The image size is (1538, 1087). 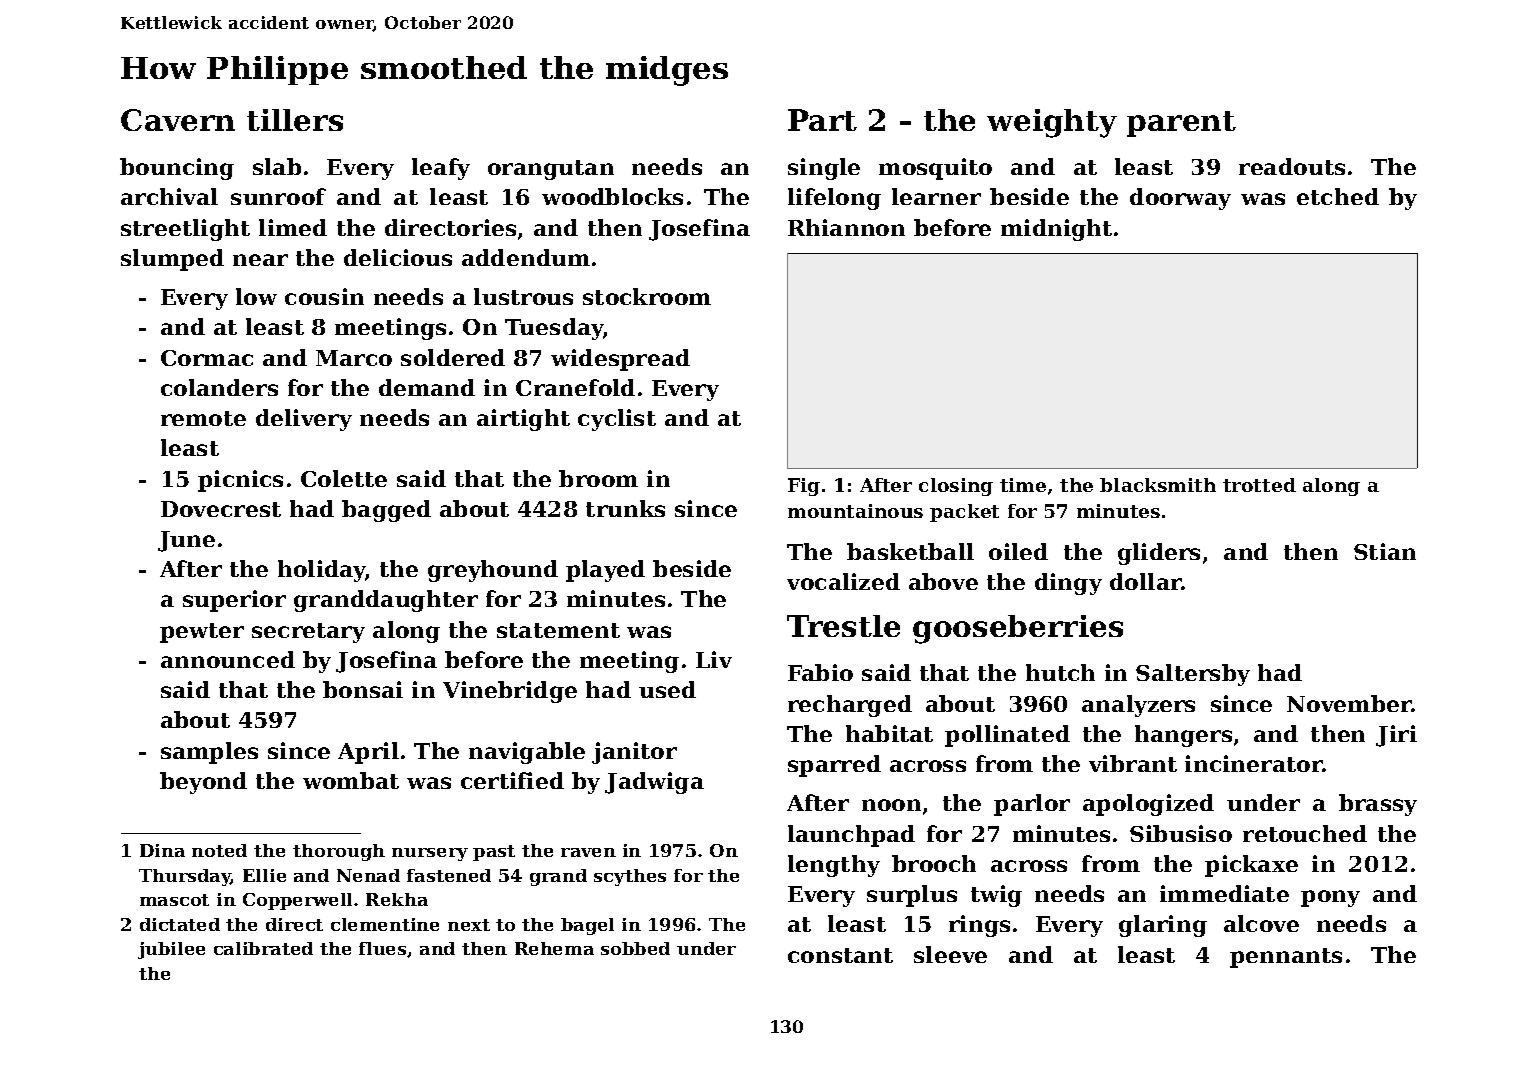 I want to click on greyhound, so click(x=493, y=571).
